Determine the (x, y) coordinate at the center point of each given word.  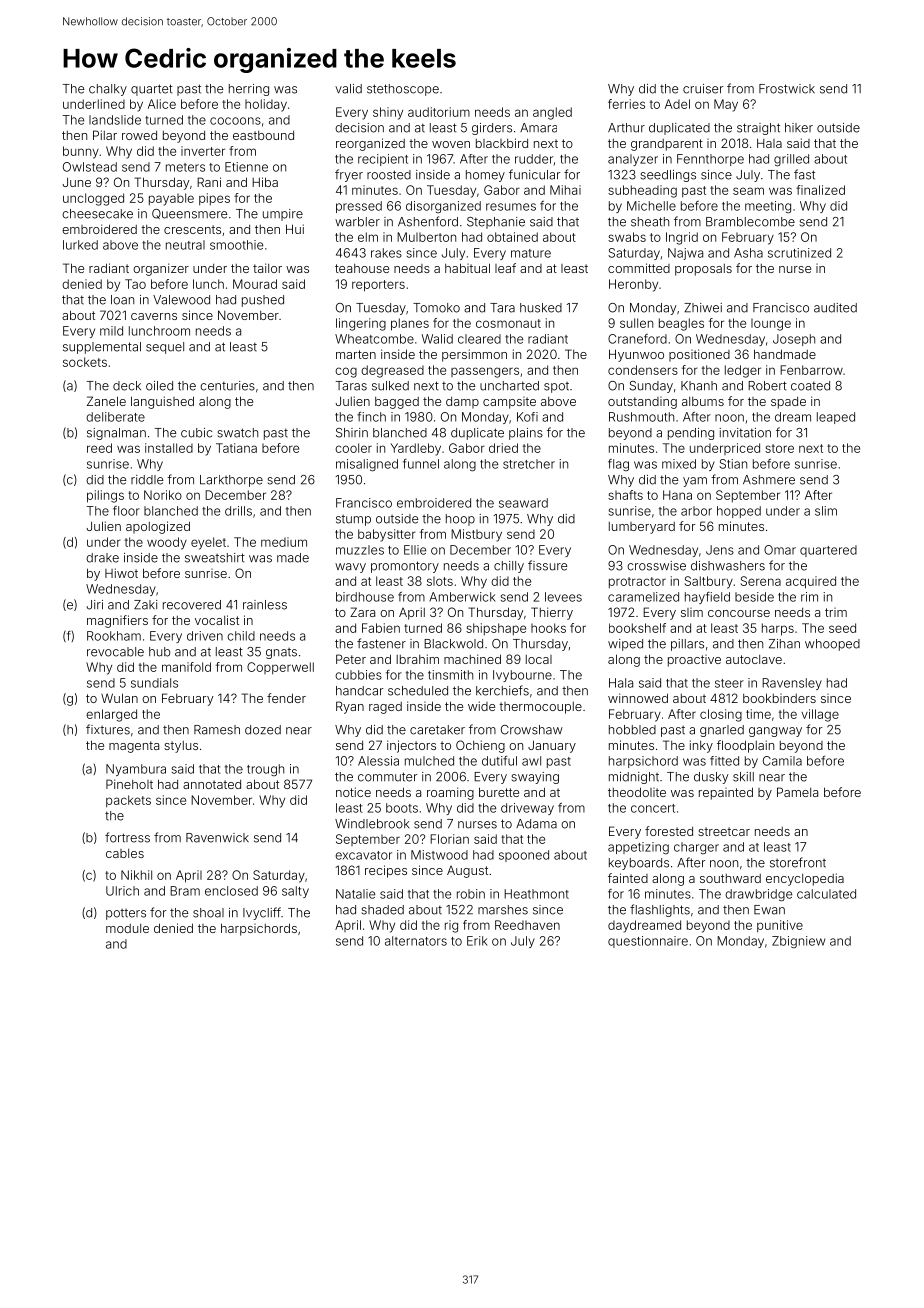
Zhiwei (703, 308)
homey (485, 176)
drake (102, 558)
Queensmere (189, 214)
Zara (362, 612)
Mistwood (439, 855)
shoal (208, 913)
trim (836, 612)
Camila (782, 761)
